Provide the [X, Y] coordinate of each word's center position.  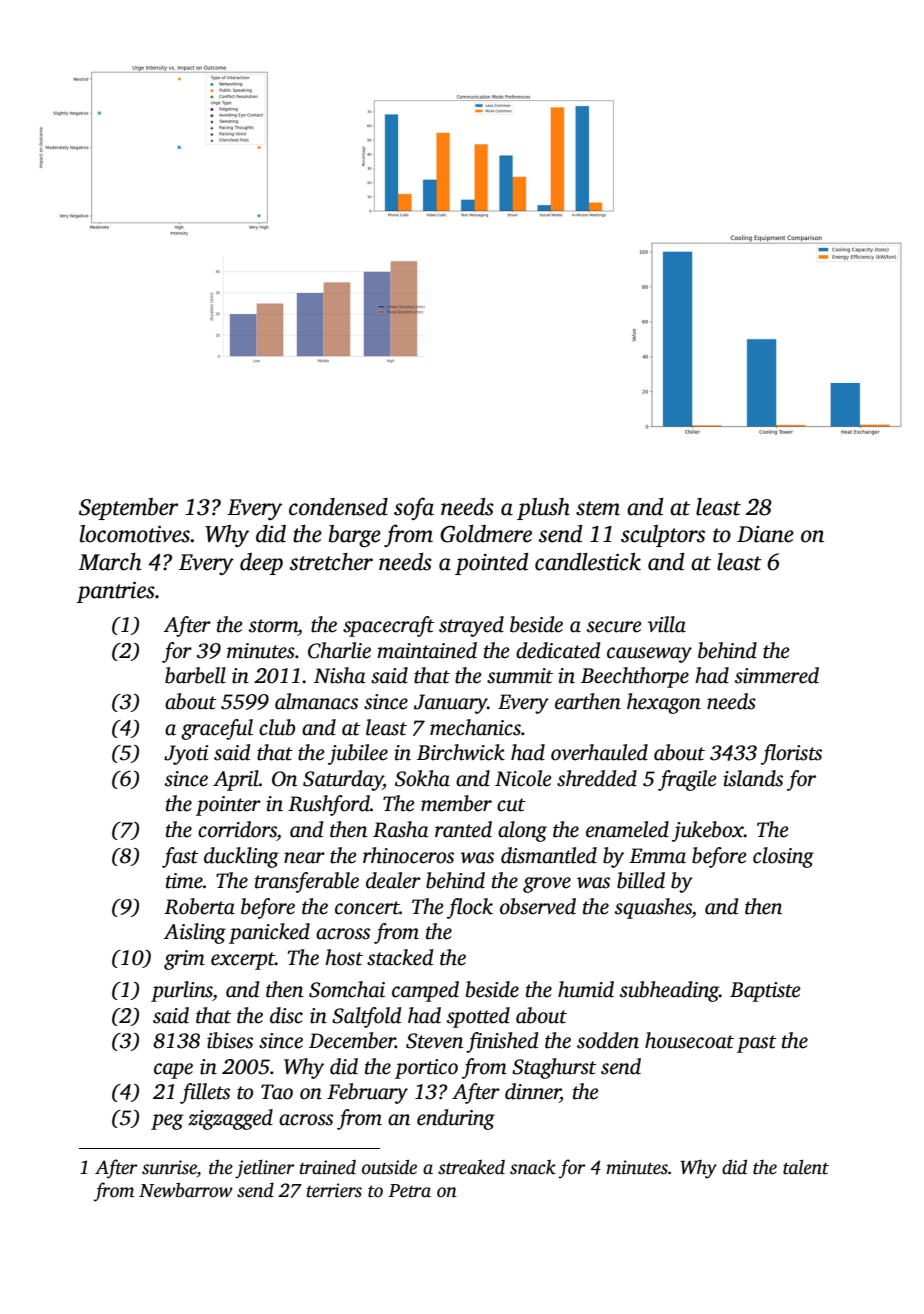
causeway [649, 655]
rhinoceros [408, 855]
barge [355, 536]
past [756, 1044]
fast [180, 857]
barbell [195, 675]
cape [173, 1071]
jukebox [708, 831]
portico [426, 1069]
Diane [765, 534]
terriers [334, 1190]
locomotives [135, 534]
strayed [471, 626]
